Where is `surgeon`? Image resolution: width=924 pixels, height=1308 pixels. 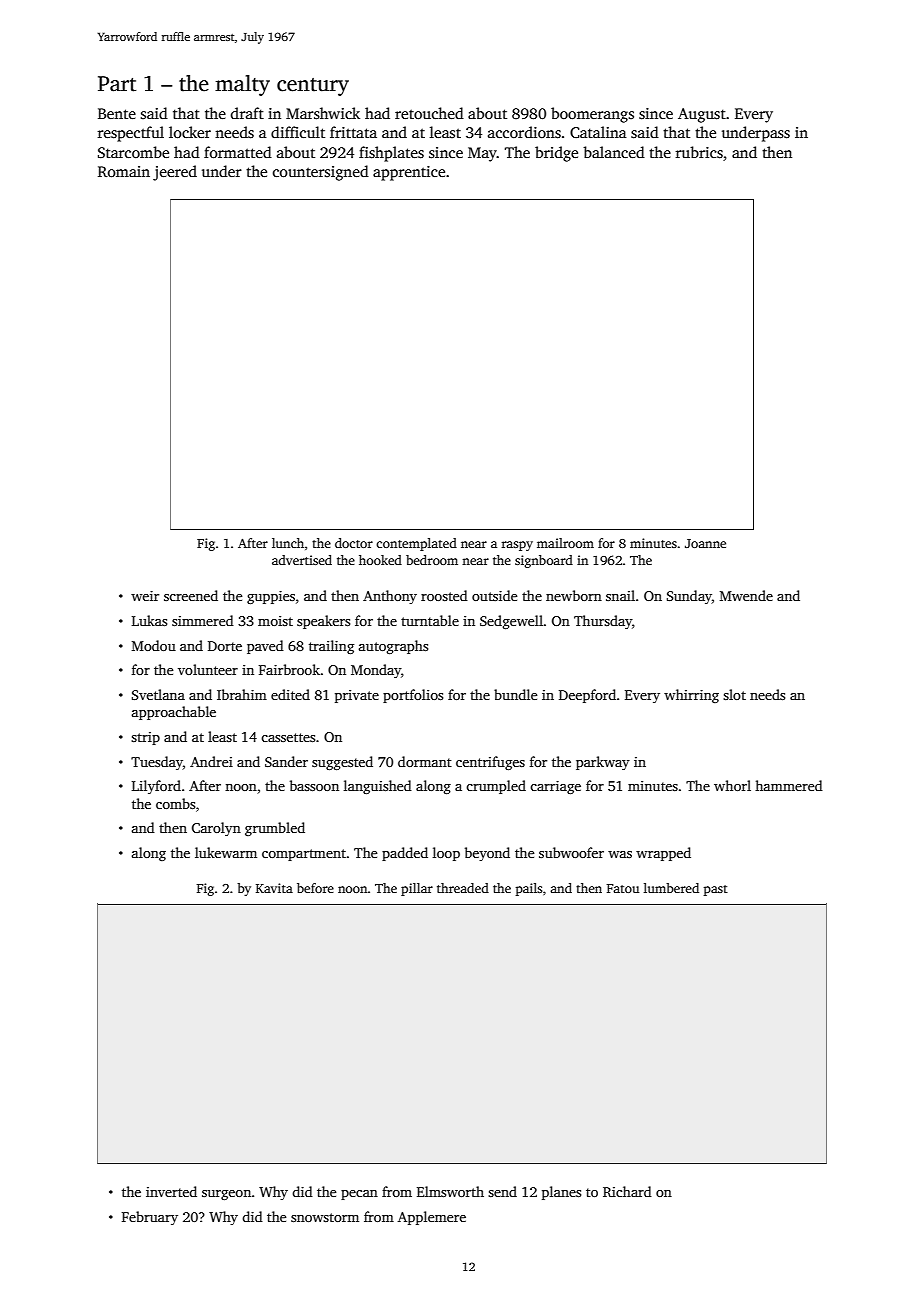
surgeon is located at coordinates (226, 1195).
